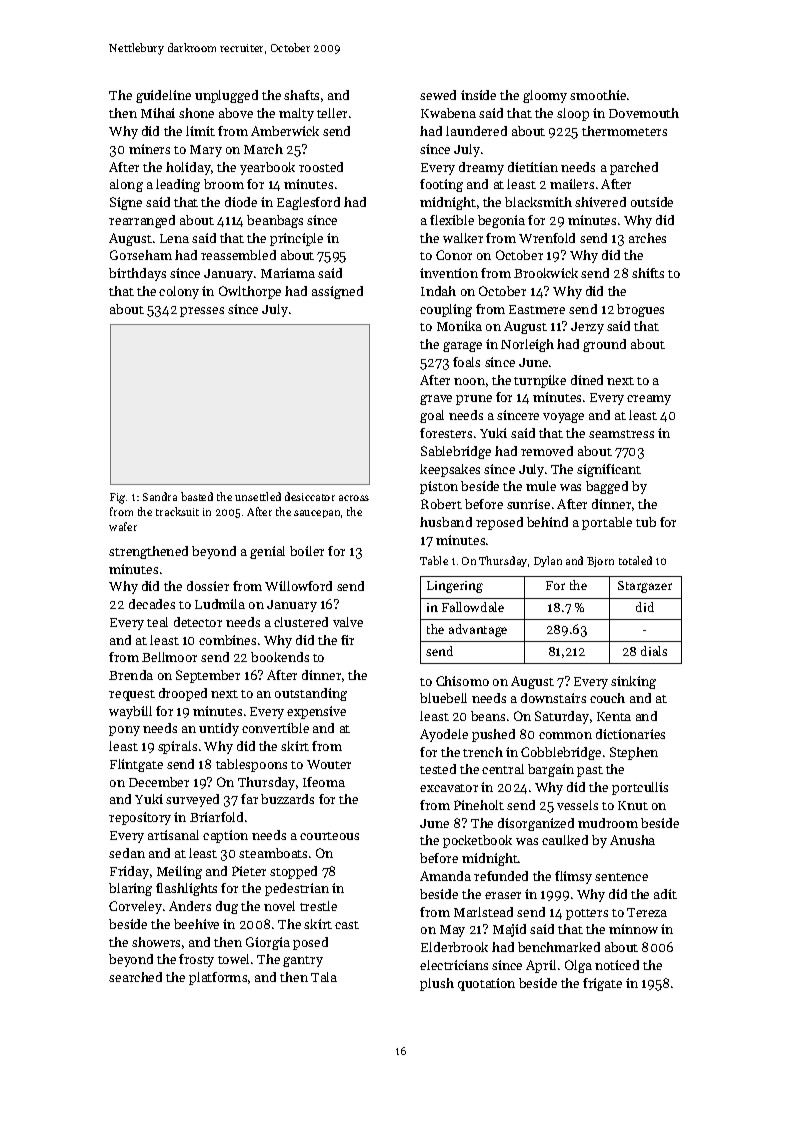  Describe the element at coordinates (258, 496) in the screenshot. I see `unsettled` at that location.
